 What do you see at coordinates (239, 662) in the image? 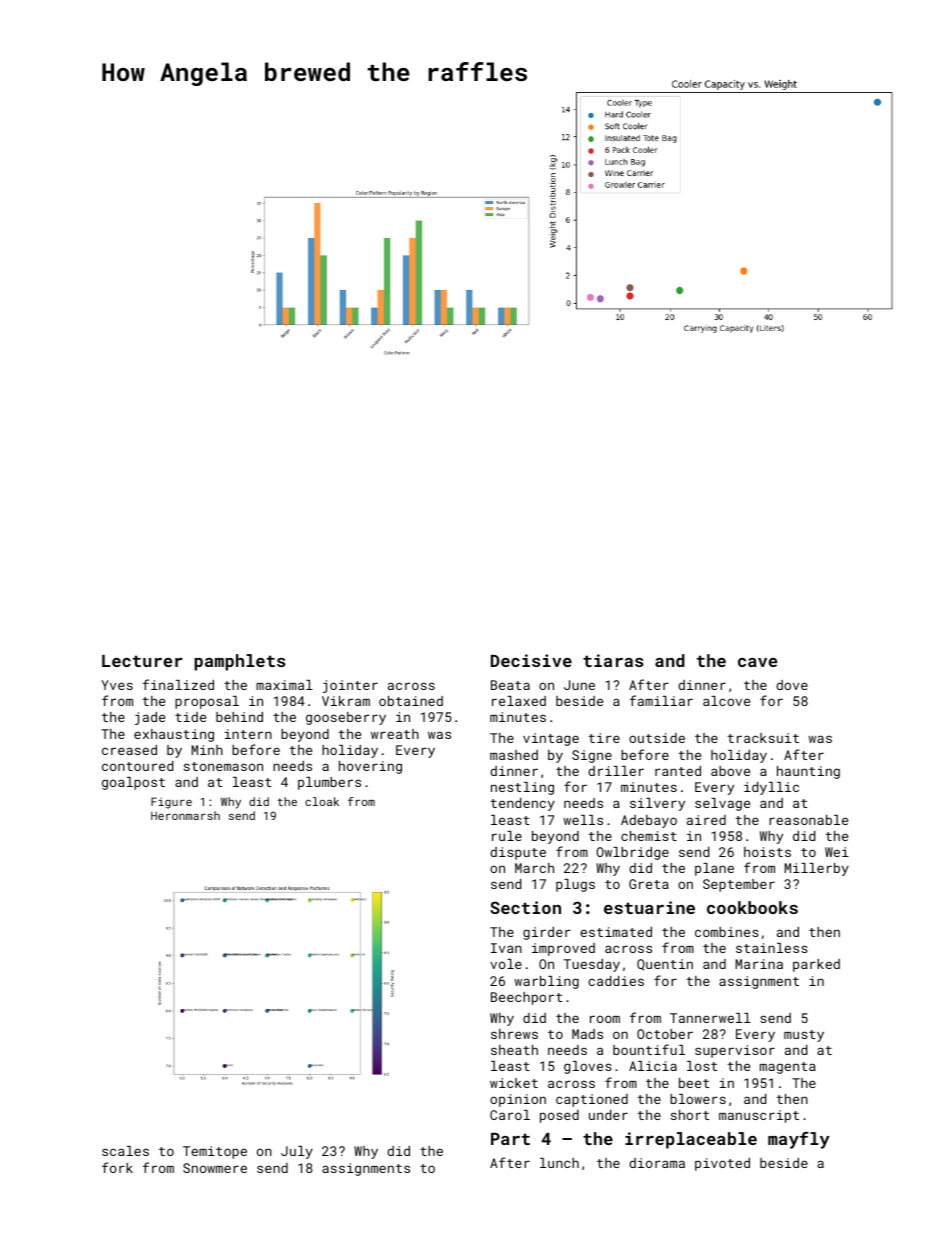
I see `pamphlets` at bounding box center [239, 662].
